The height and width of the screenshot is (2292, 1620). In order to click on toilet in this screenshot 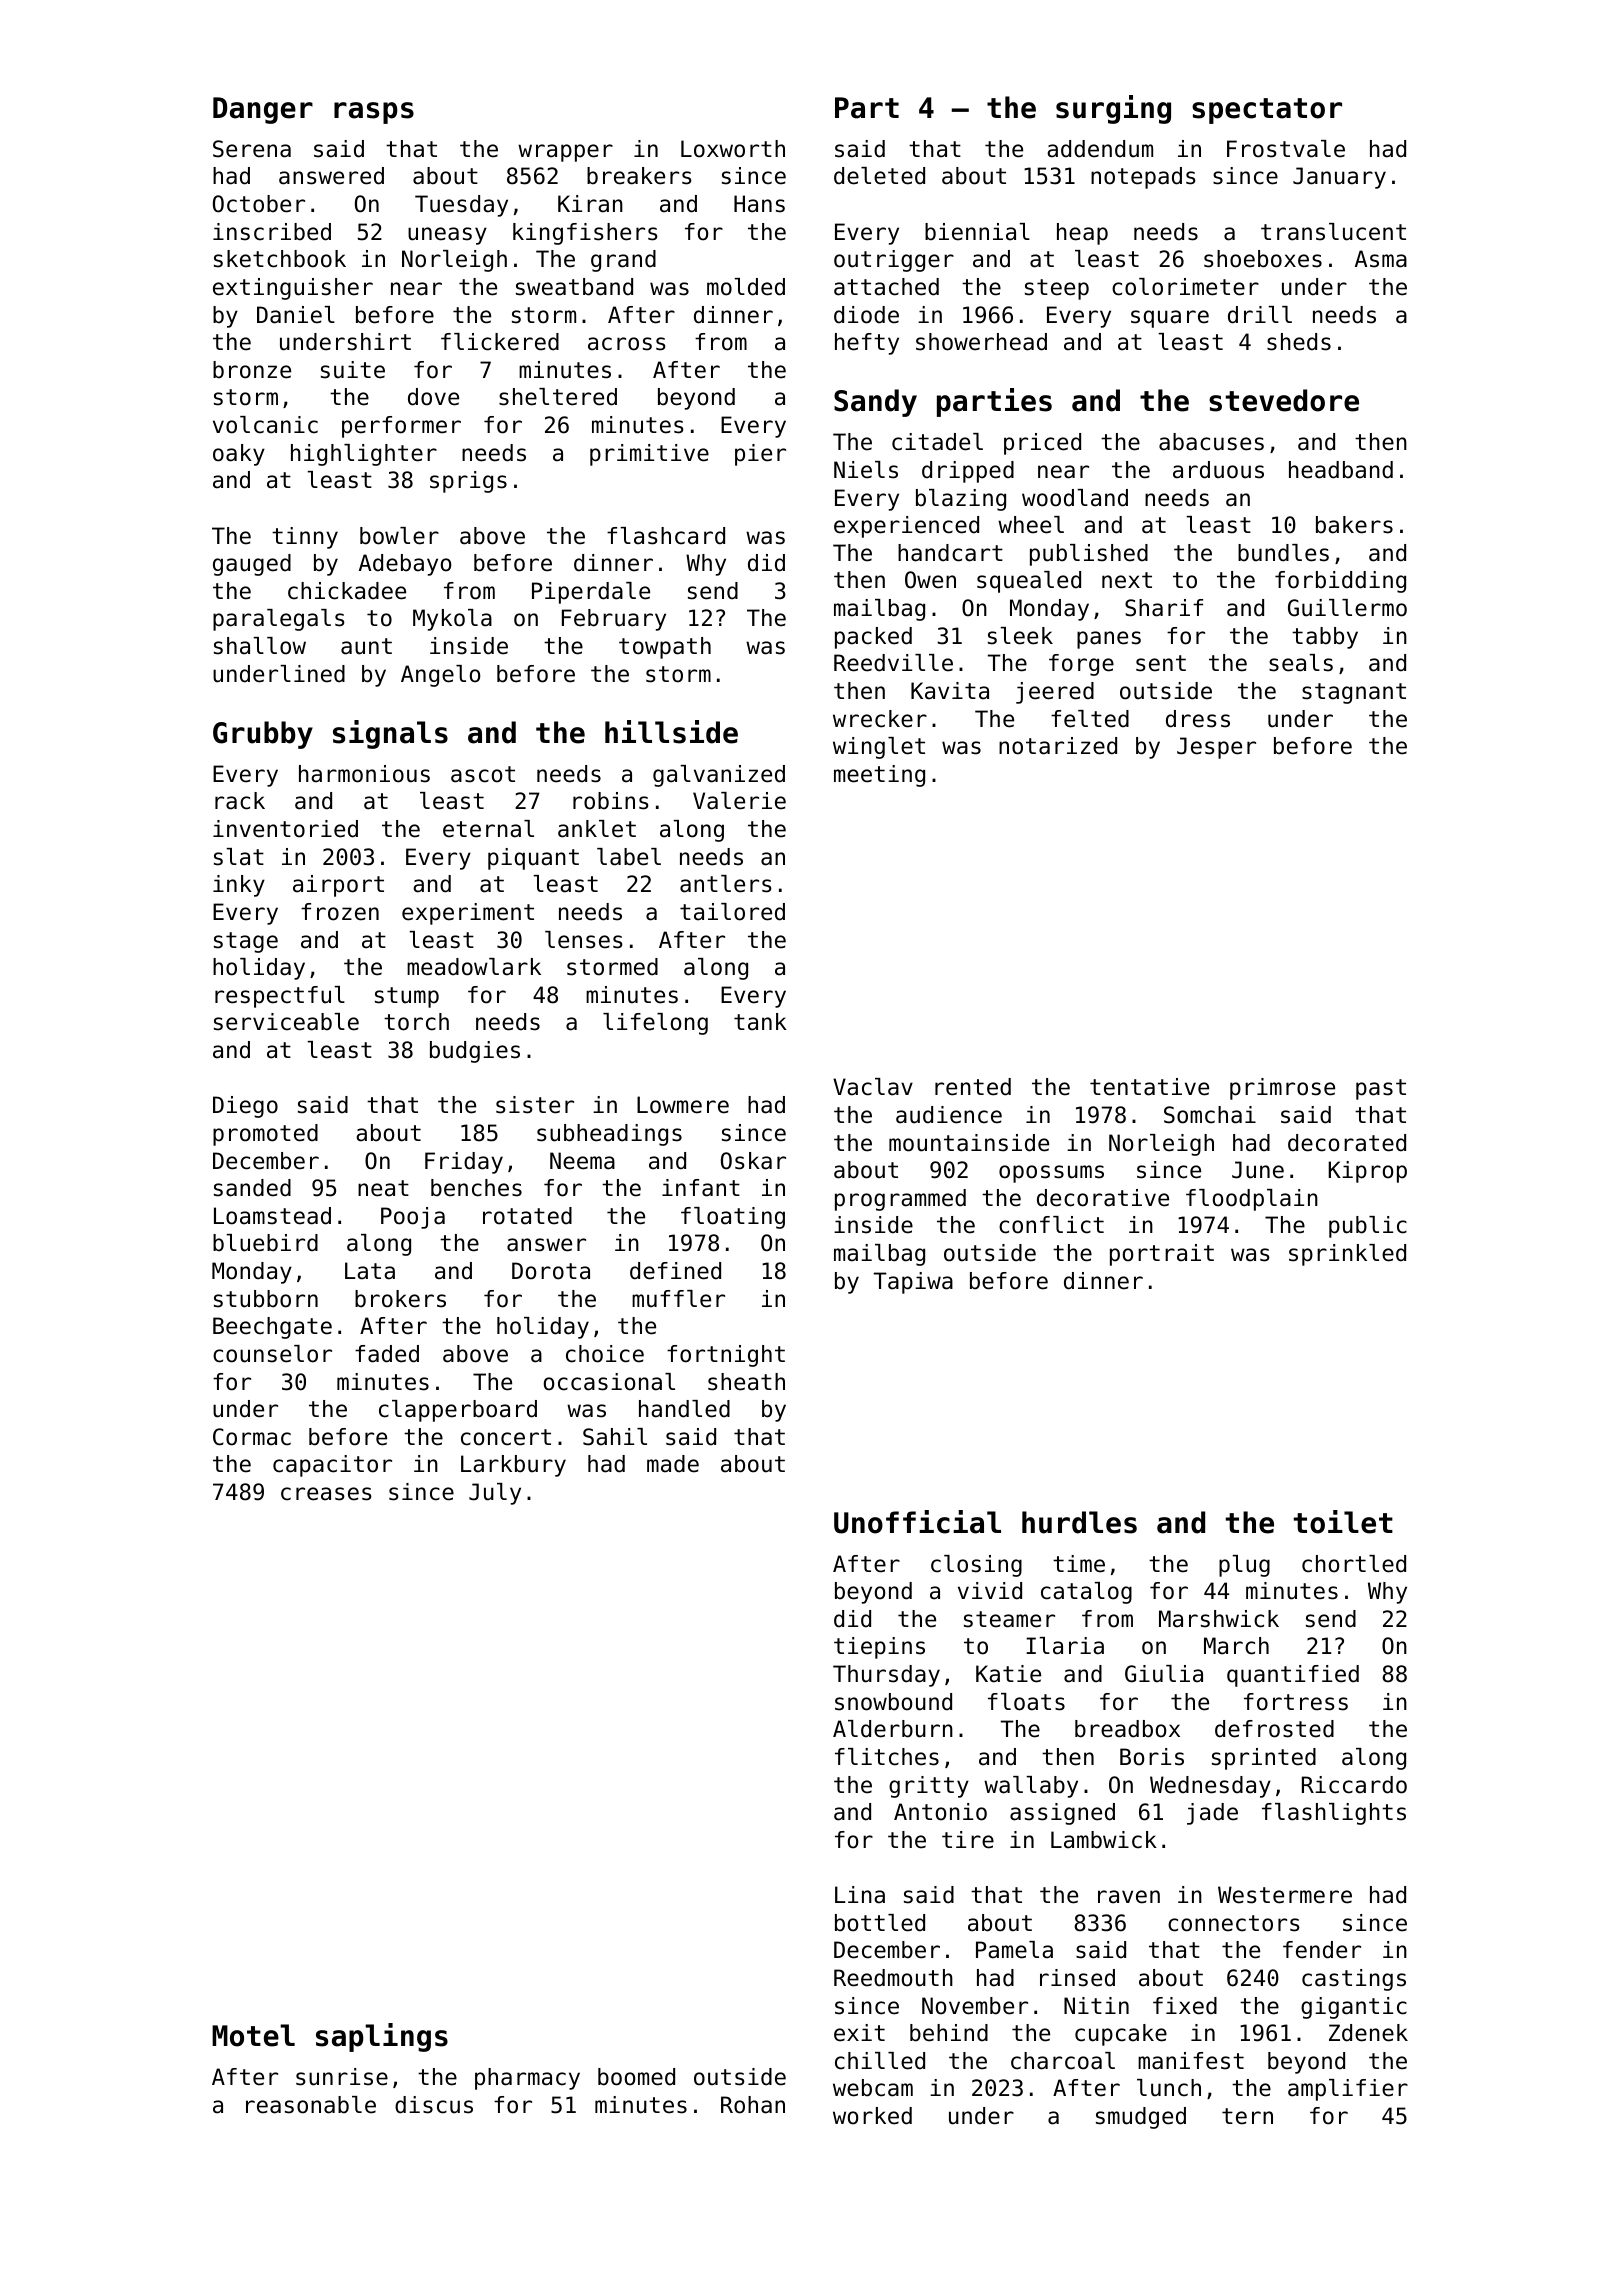, I will do `click(1343, 1522)`.
